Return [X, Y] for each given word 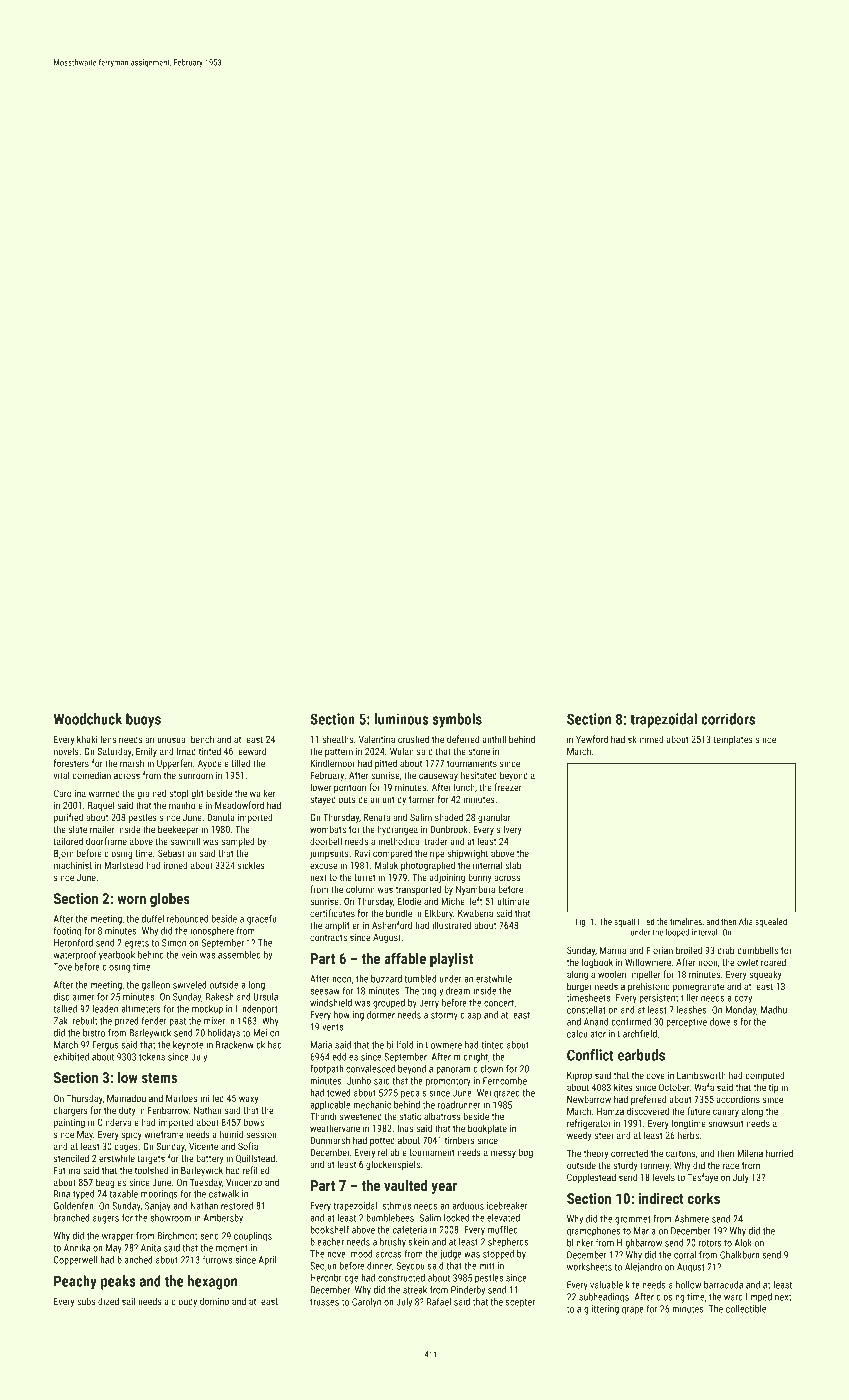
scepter [520, 1303]
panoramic [457, 1070]
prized [127, 1022]
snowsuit [726, 1123]
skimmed [646, 739]
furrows [217, 1260]
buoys [143, 720]
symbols [457, 720]
